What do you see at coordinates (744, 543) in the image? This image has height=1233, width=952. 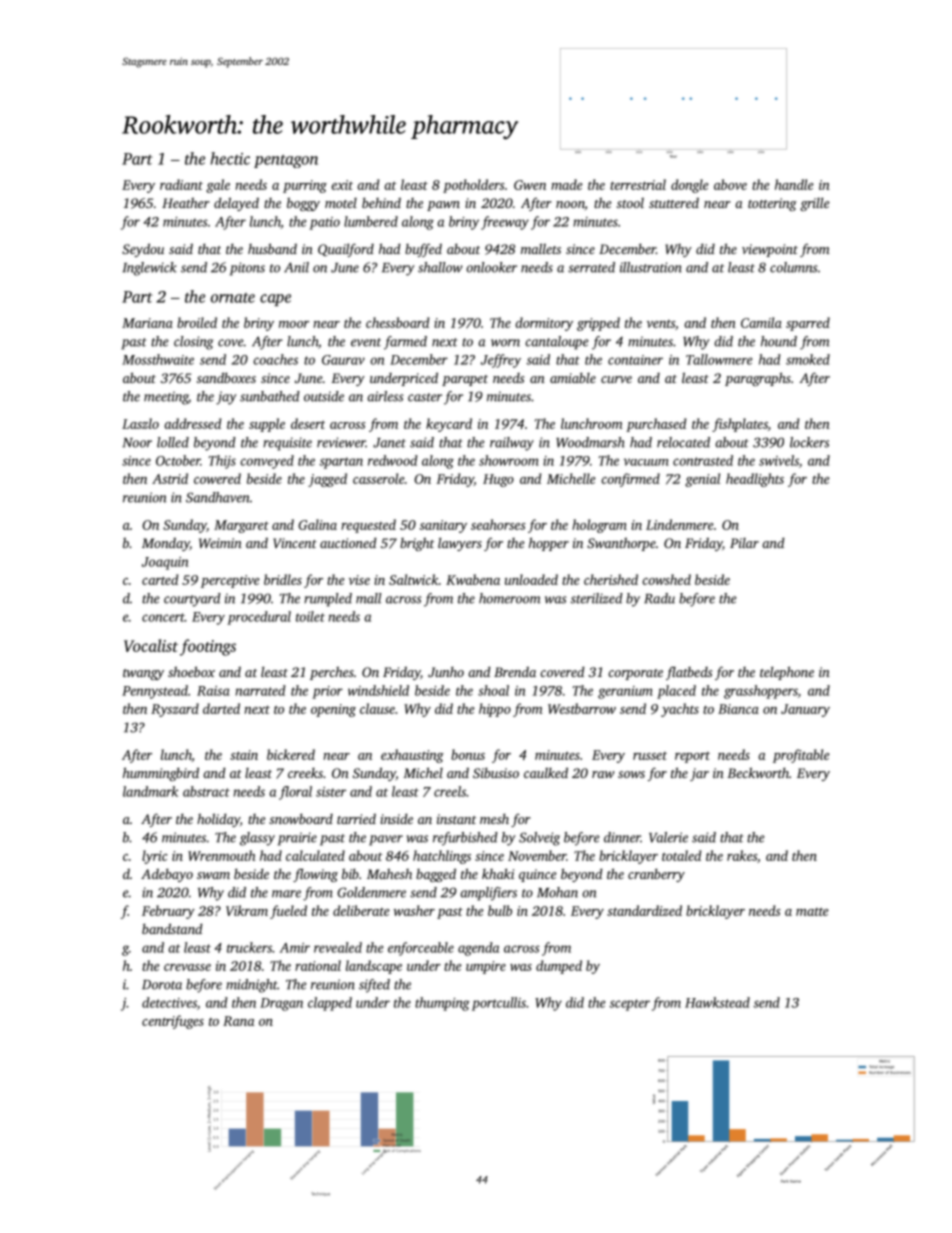 I see `Pilar` at bounding box center [744, 543].
